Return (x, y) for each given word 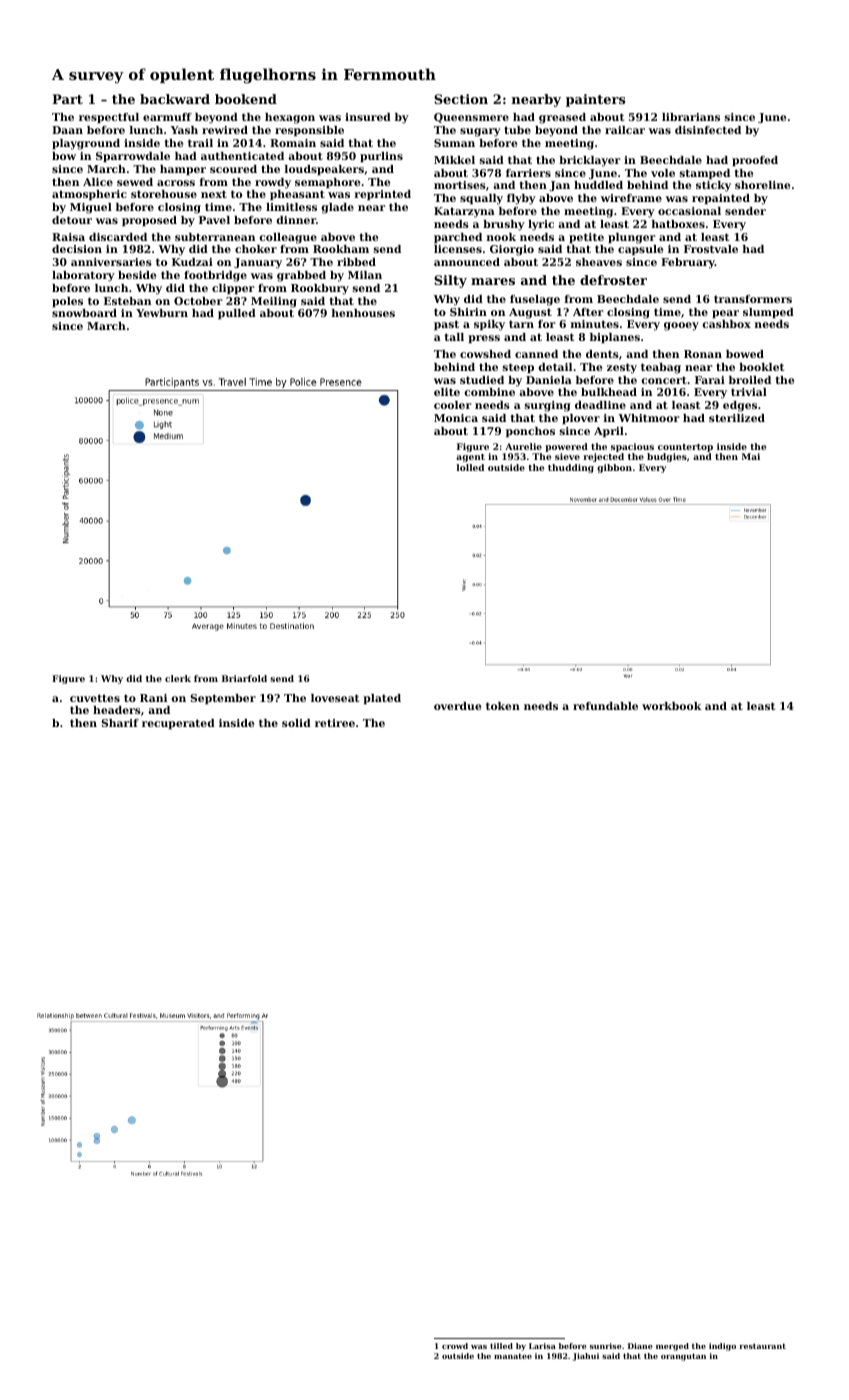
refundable (605, 706)
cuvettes (95, 698)
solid (296, 723)
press (484, 339)
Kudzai (192, 262)
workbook (672, 706)
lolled (470, 467)
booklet (761, 367)
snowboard (84, 313)
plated (382, 699)
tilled (501, 1346)
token (503, 706)
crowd (455, 1346)
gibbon (614, 468)
